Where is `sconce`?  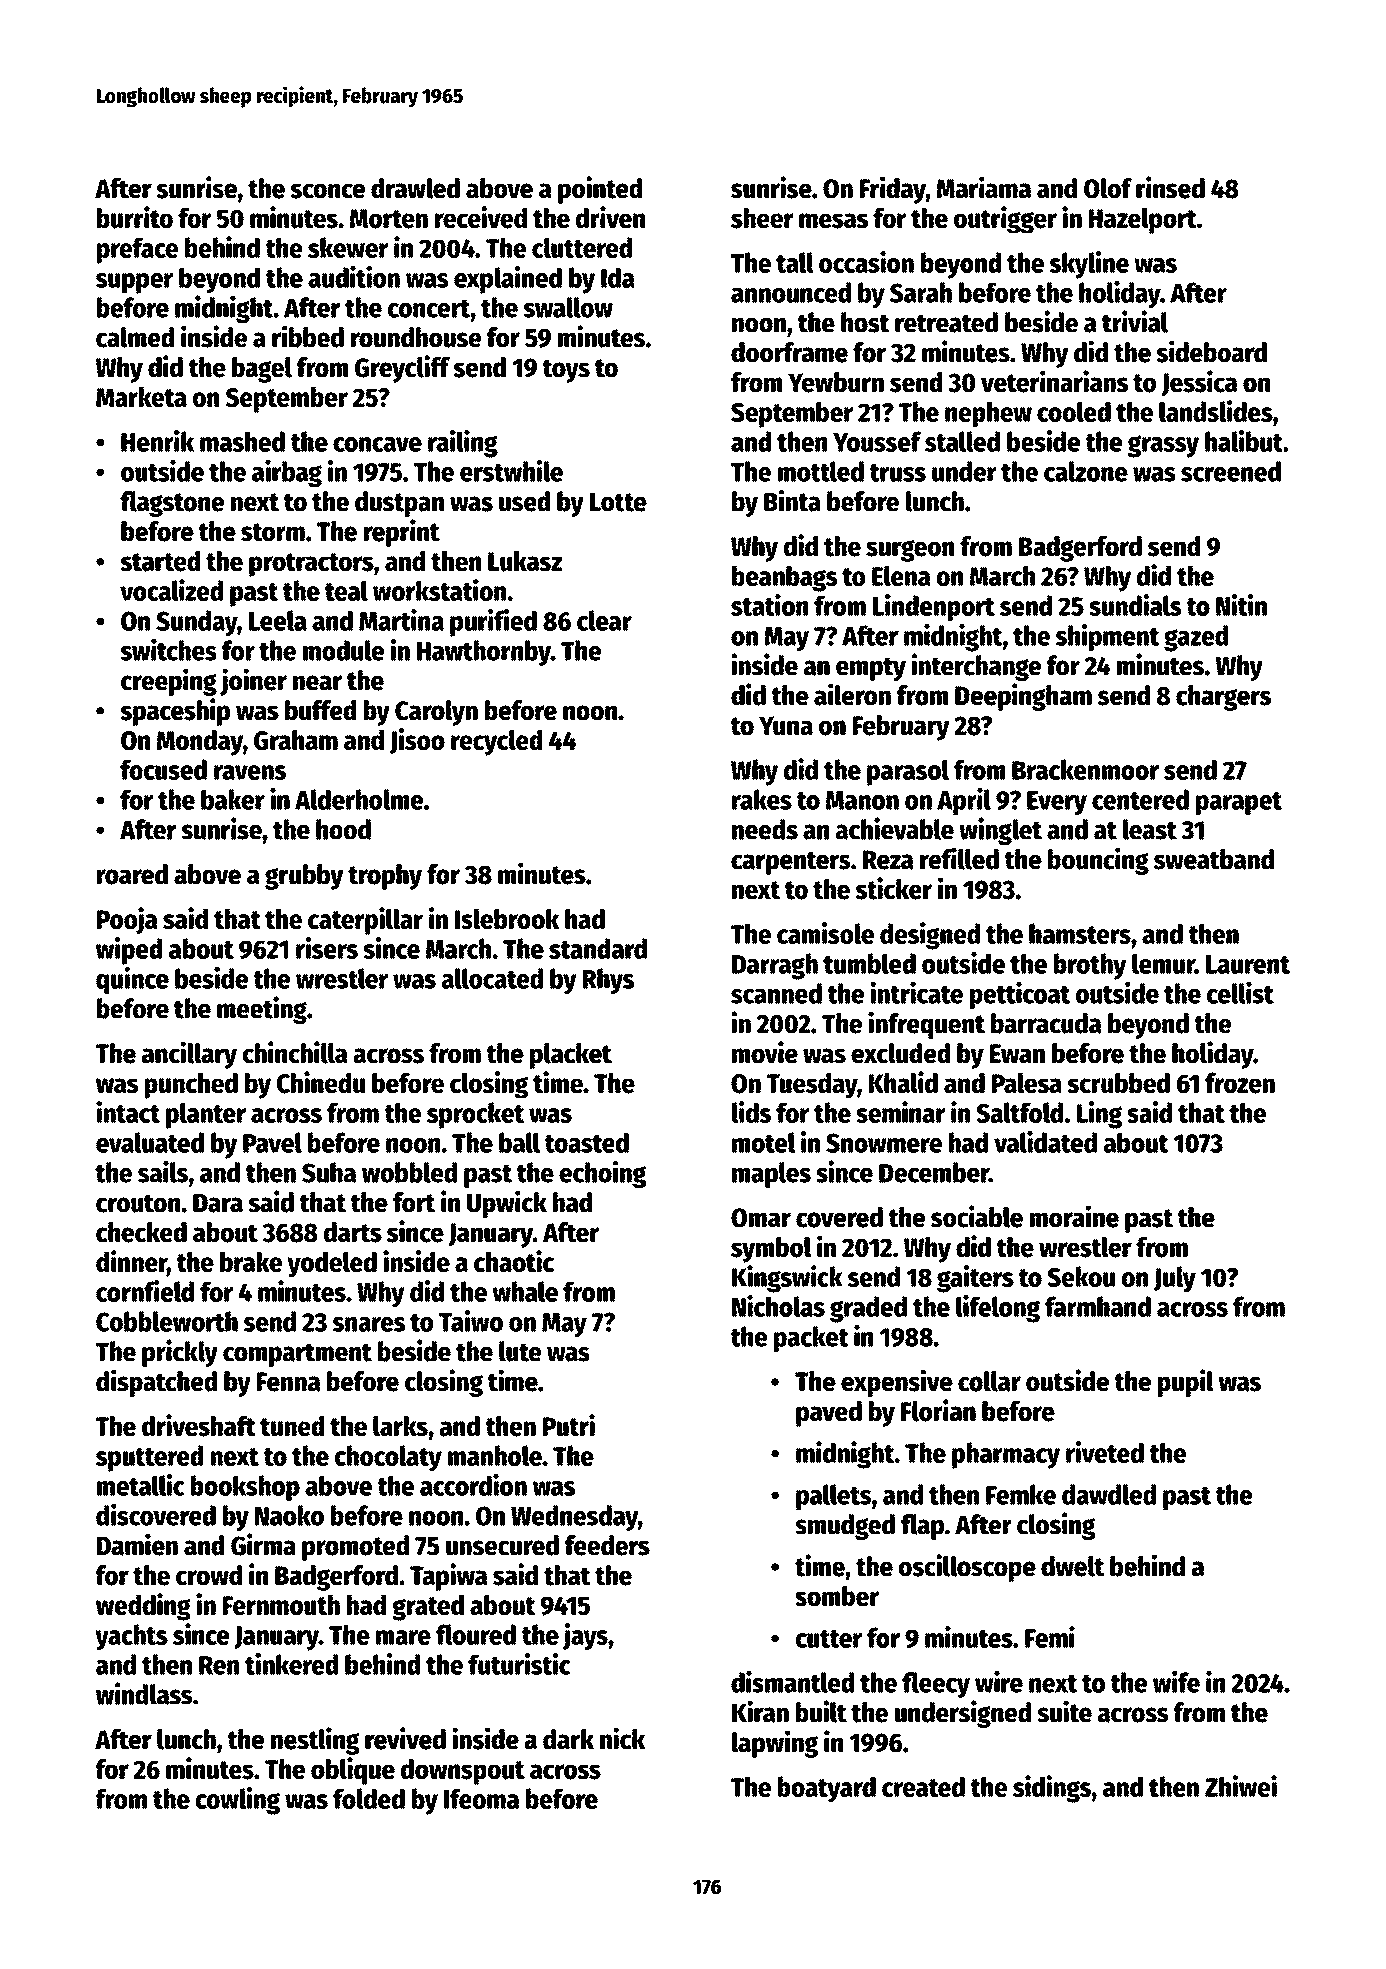 sconce is located at coordinates (327, 191).
